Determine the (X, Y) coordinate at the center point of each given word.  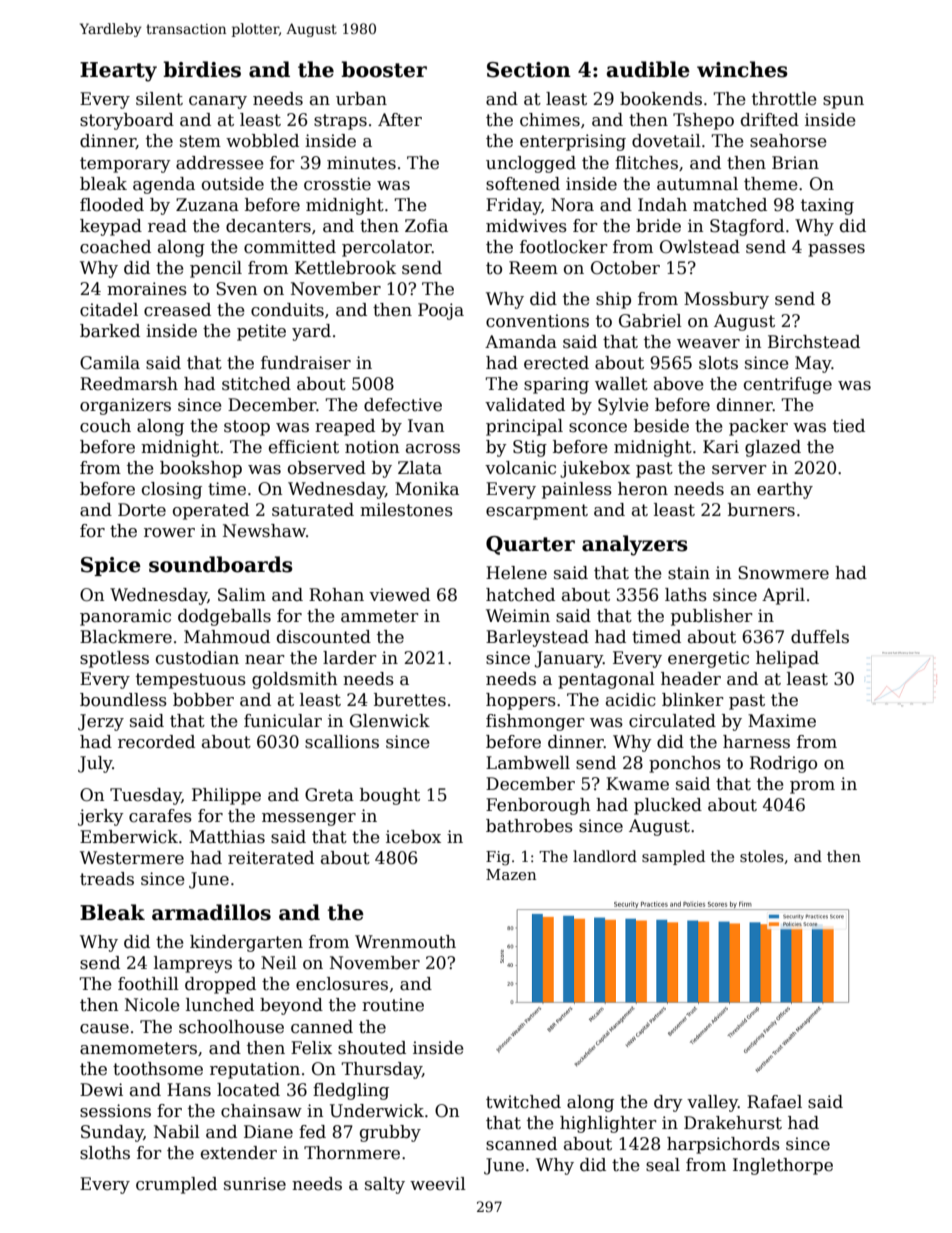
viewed (399, 595)
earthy (785, 490)
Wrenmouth (405, 942)
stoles (762, 856)
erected (556, 363)
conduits (287, 310)
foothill (148, 984)
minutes (361, 163)
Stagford (747, 227)
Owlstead (700, 247)
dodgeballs (224, 617)
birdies (202, 69)
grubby (390, 1133)
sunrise (255, 1184)
